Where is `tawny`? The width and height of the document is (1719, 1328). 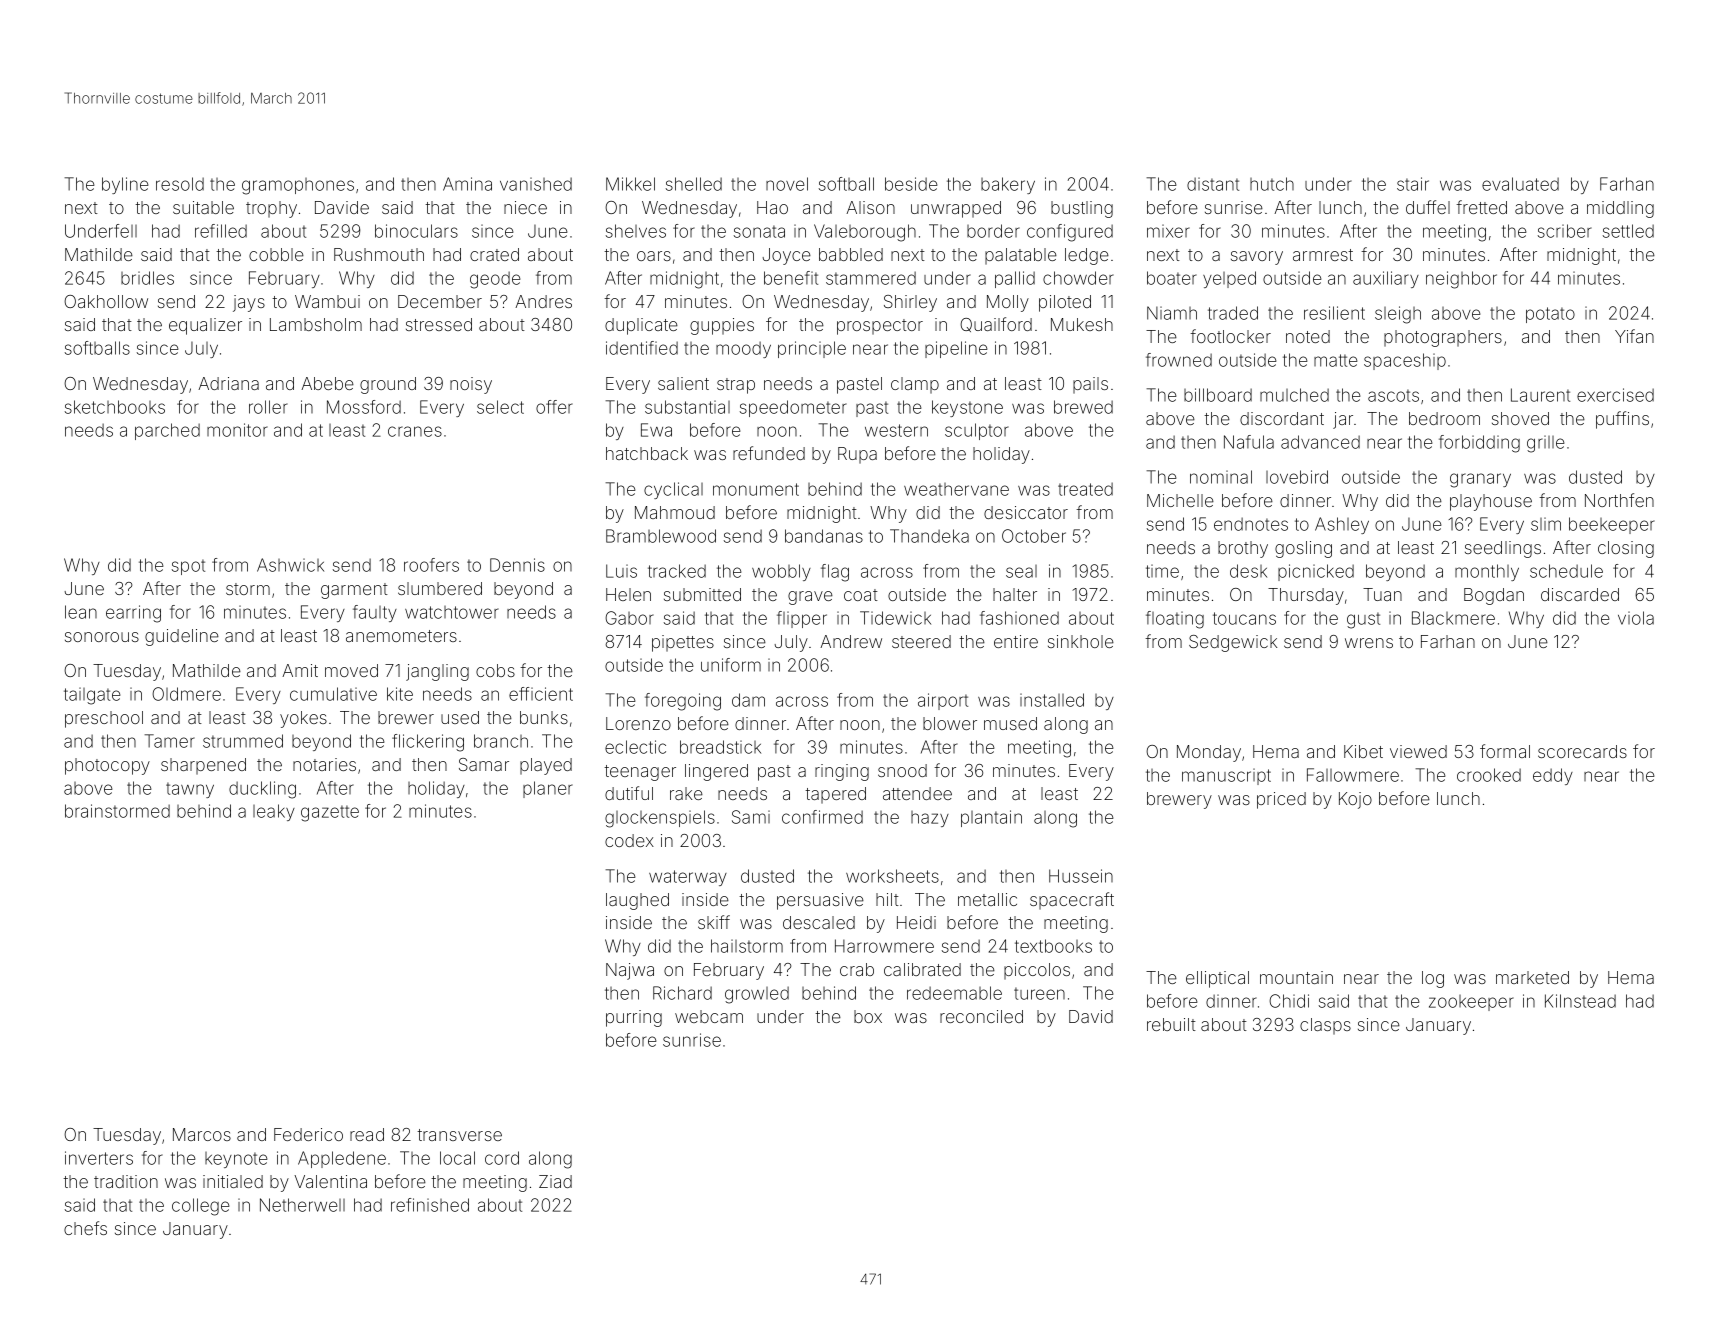 tawny is located at coordinates (190, 790).
